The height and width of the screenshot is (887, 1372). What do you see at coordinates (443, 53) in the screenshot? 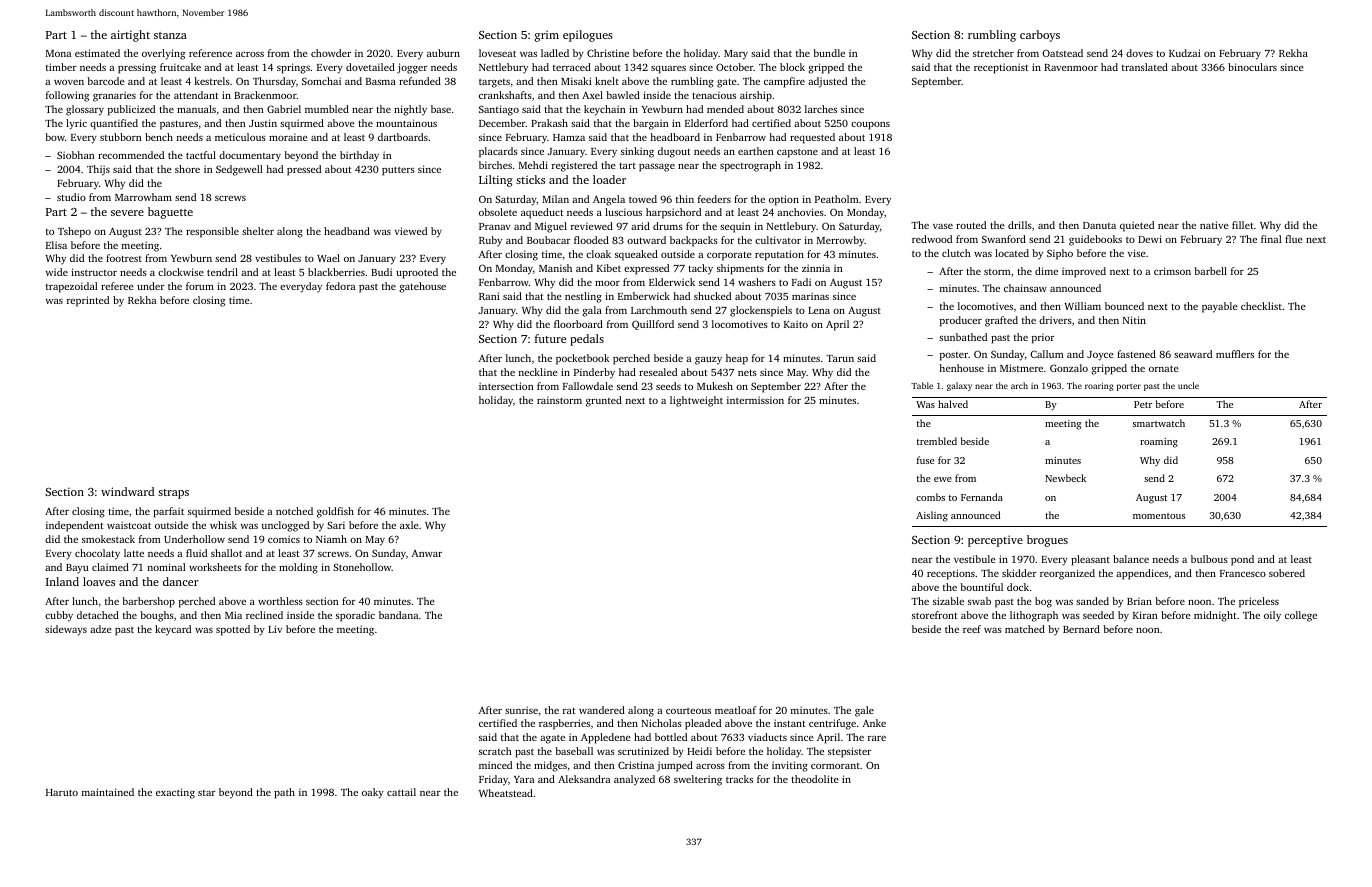
I see `auburn` at bounding box center [443, 53].
